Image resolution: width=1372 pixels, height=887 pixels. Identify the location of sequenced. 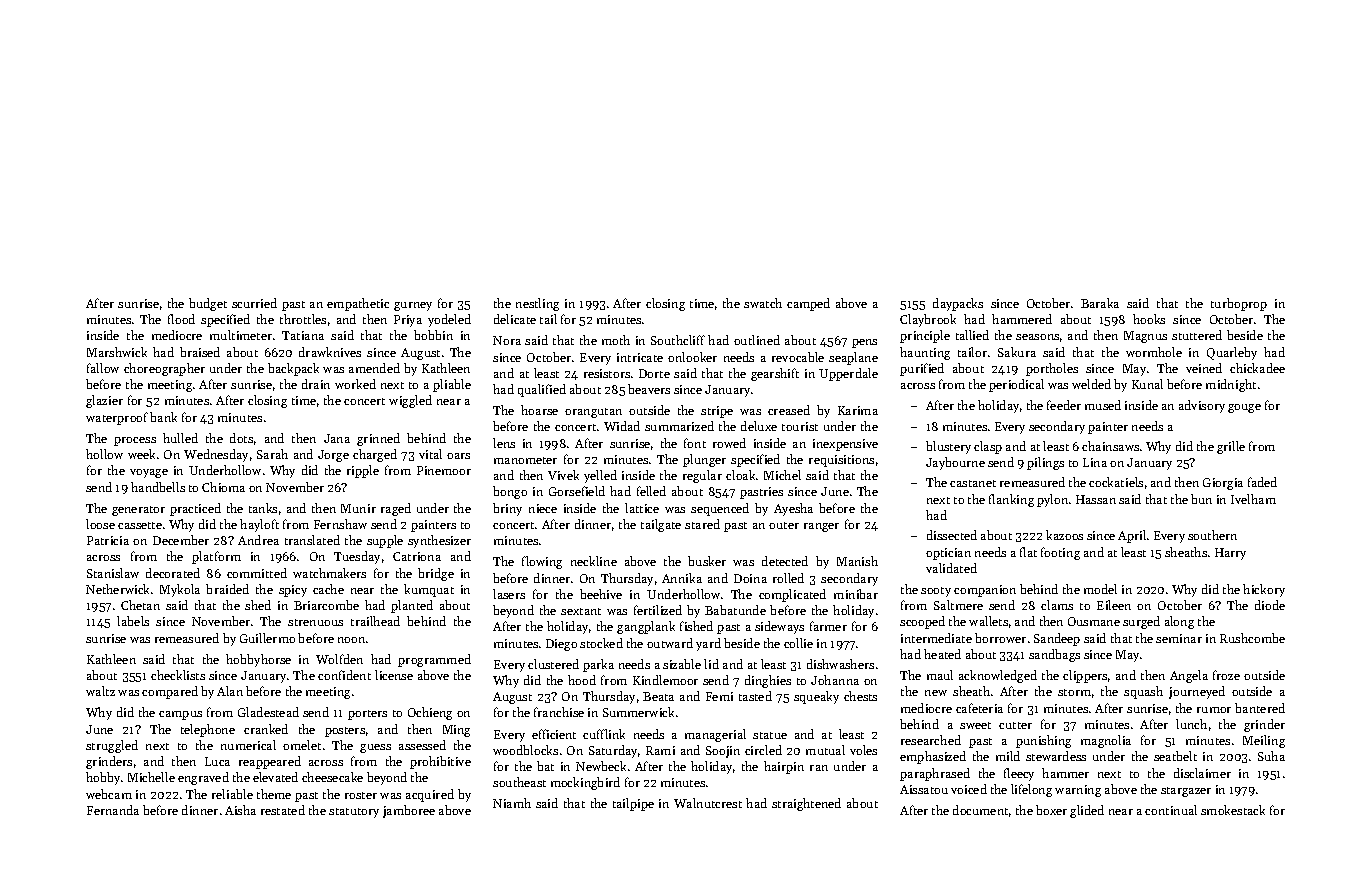
(720, 509).
